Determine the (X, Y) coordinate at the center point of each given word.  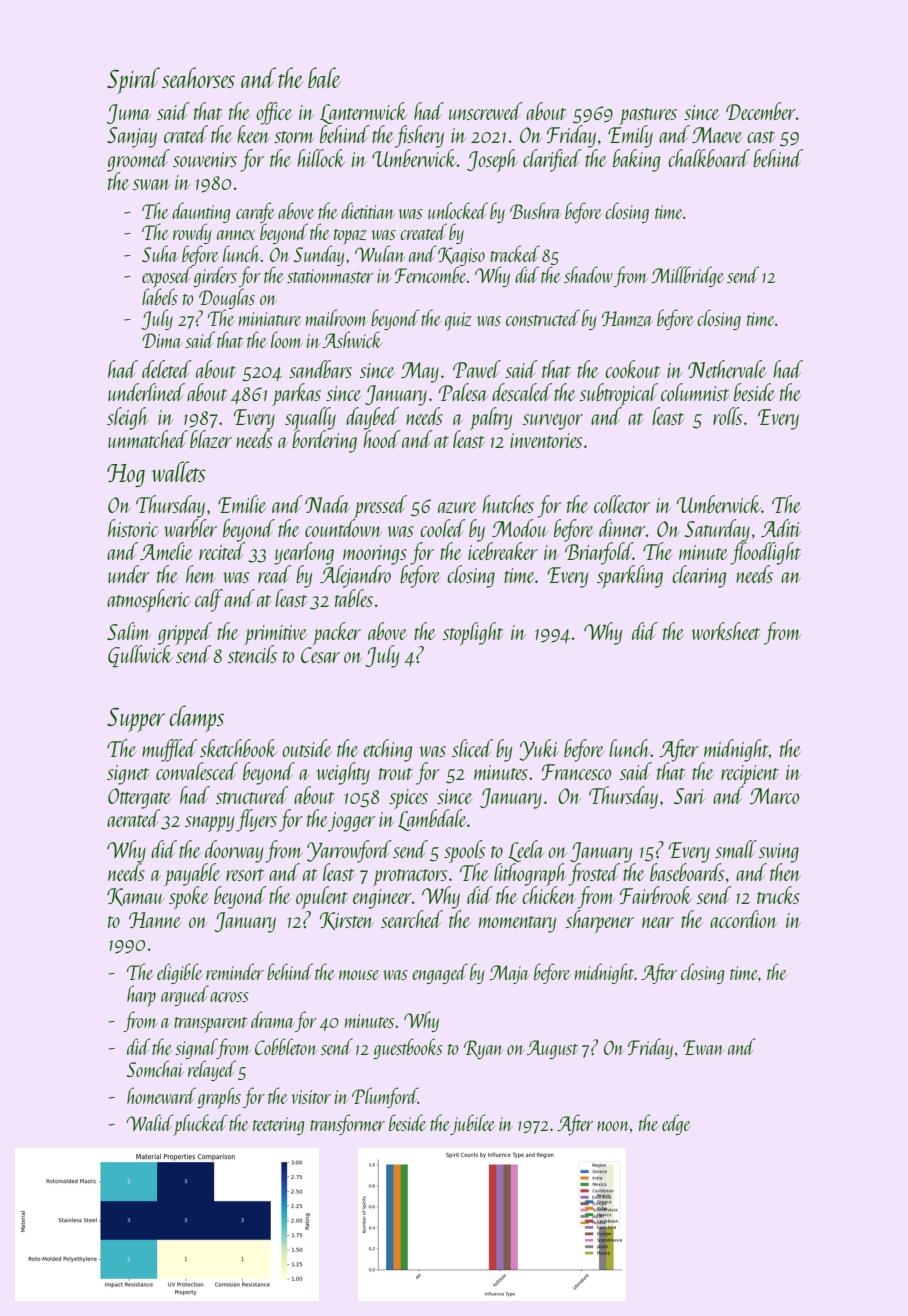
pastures (648, 116)
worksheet (726, 631)
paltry (491, 418)
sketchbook (238, 748)
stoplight (473, 633)
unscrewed (486, 111)
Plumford (385, 1097)
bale (324, 77)
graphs (219, 1098)
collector (622, 504)
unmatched (148, 439)
